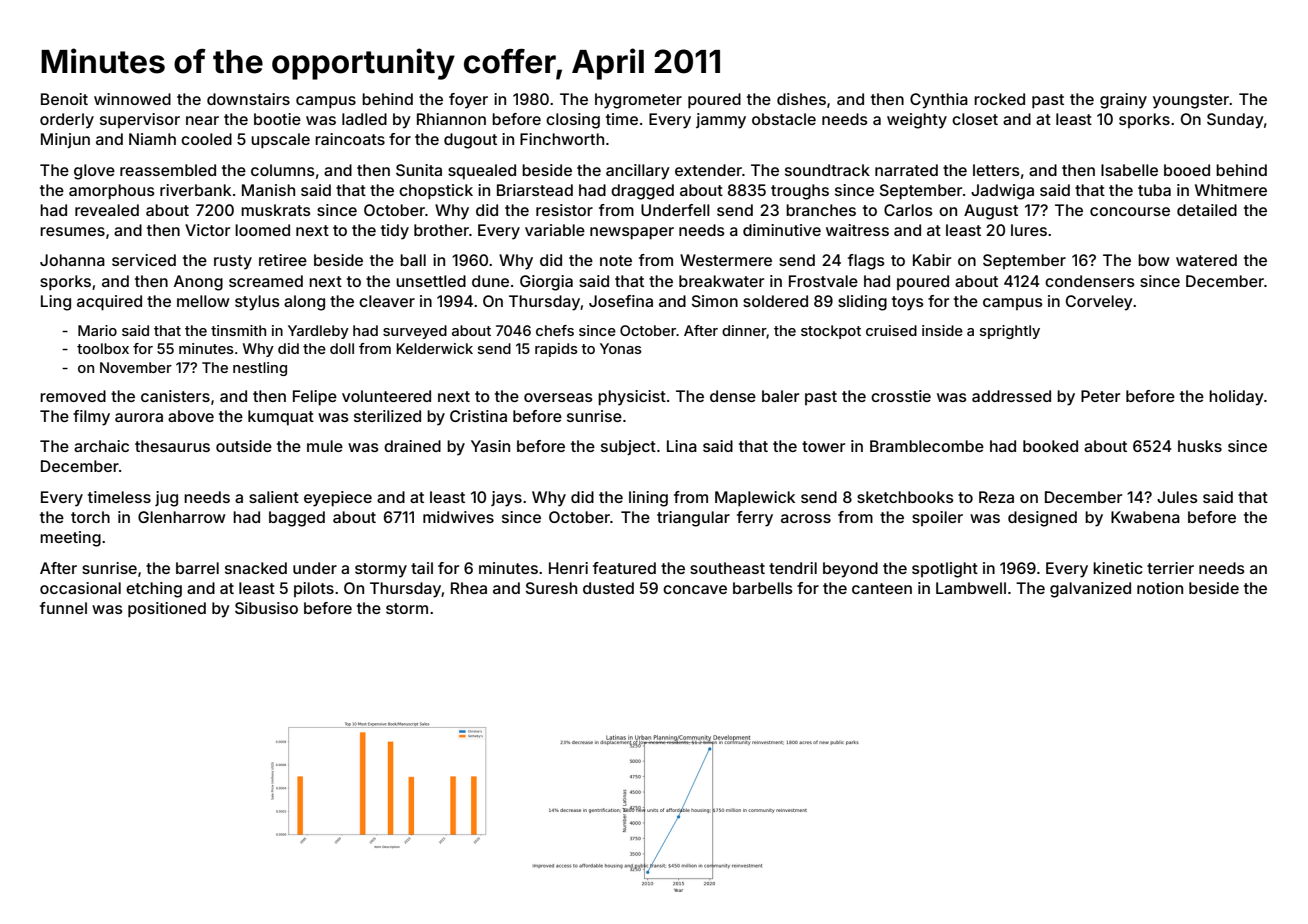  What do you see at coordinates (1011, 396) in the screenshot?
I see `addressed` at bounding box center [1011, 396].
